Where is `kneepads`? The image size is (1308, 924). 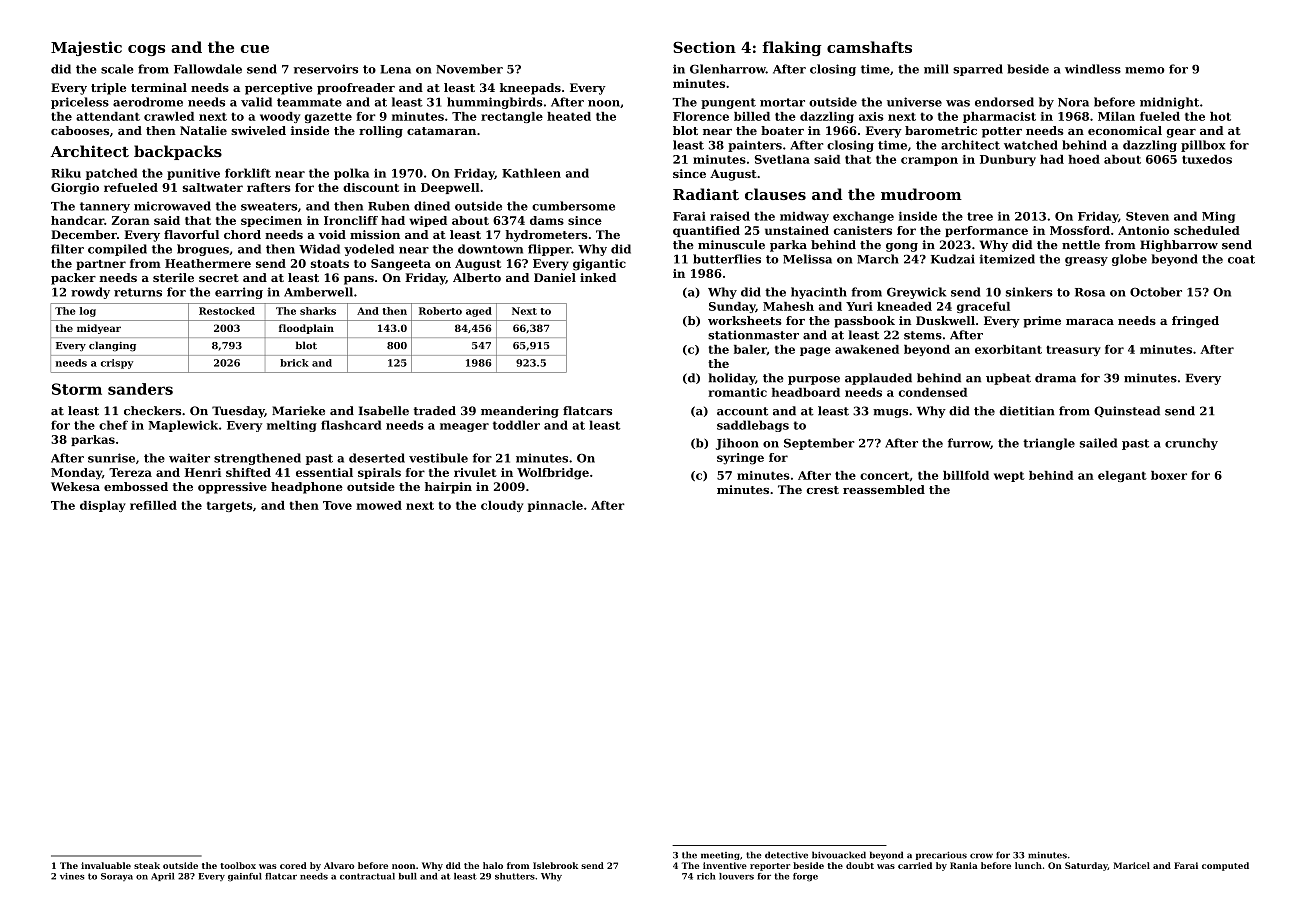 kneepads is located at coordinates (530, 89).
